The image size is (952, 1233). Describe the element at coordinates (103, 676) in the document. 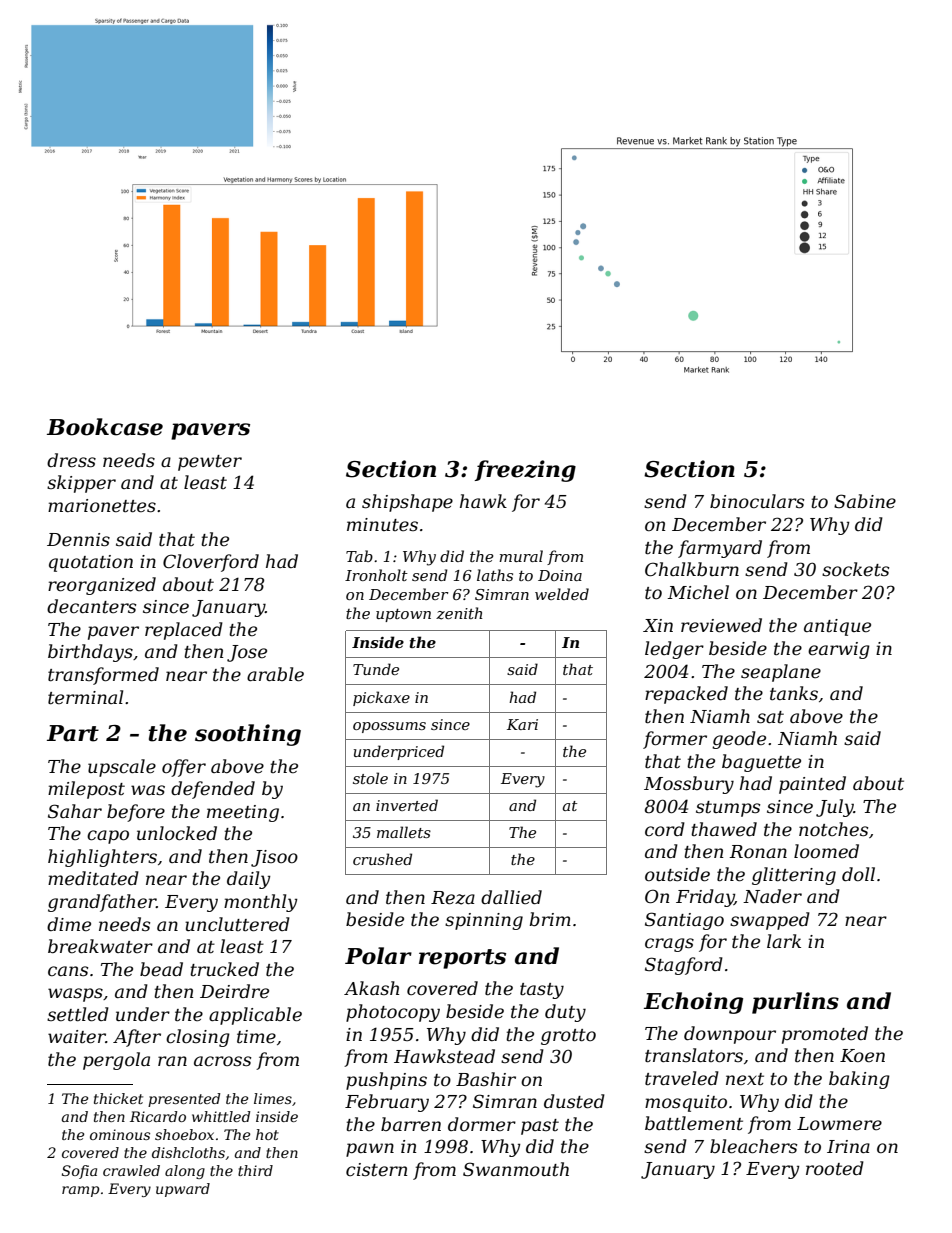

I see `transformed` at that location.
